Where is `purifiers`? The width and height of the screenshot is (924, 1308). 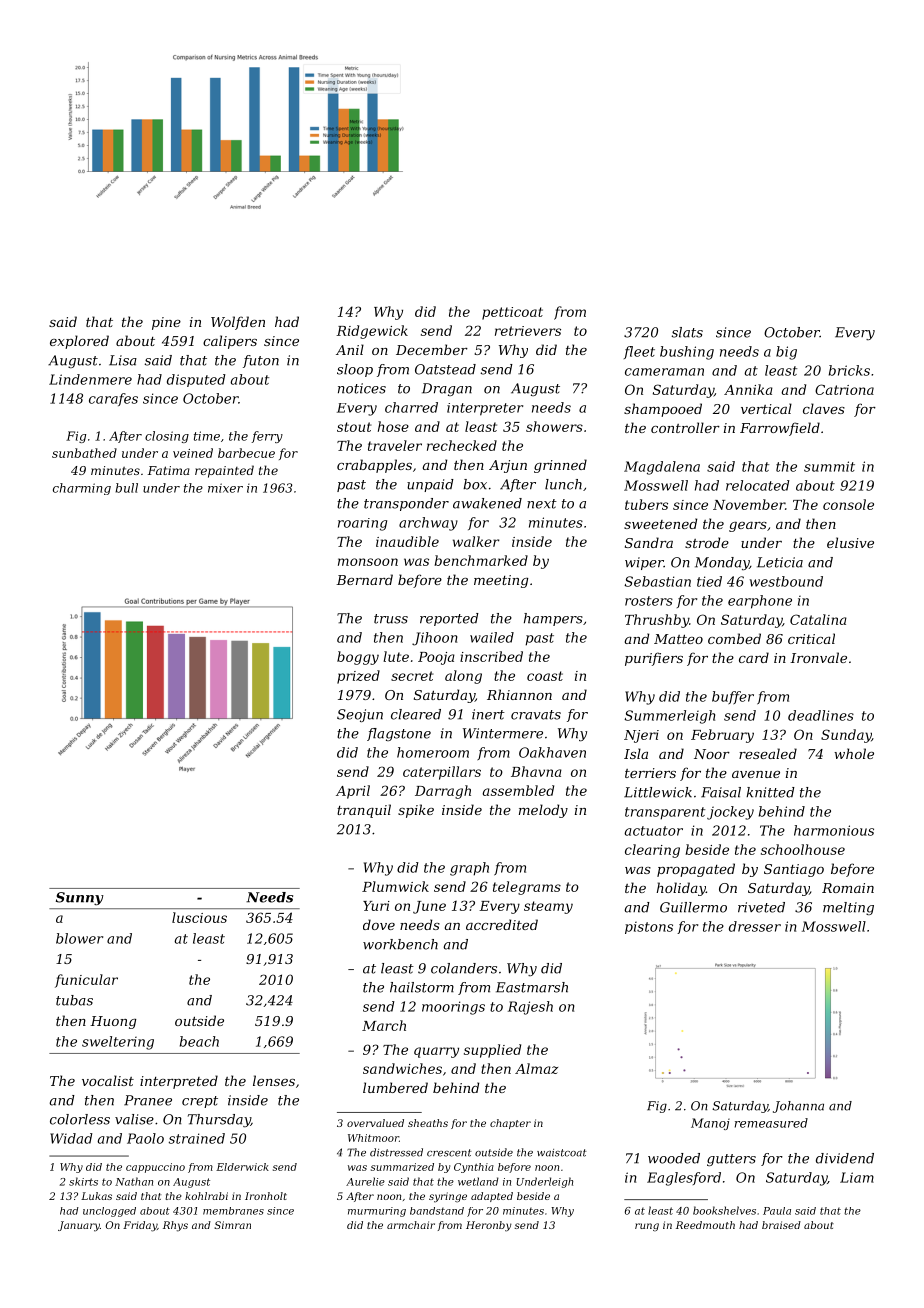 purifiers is located at coordinates (654, 659).
